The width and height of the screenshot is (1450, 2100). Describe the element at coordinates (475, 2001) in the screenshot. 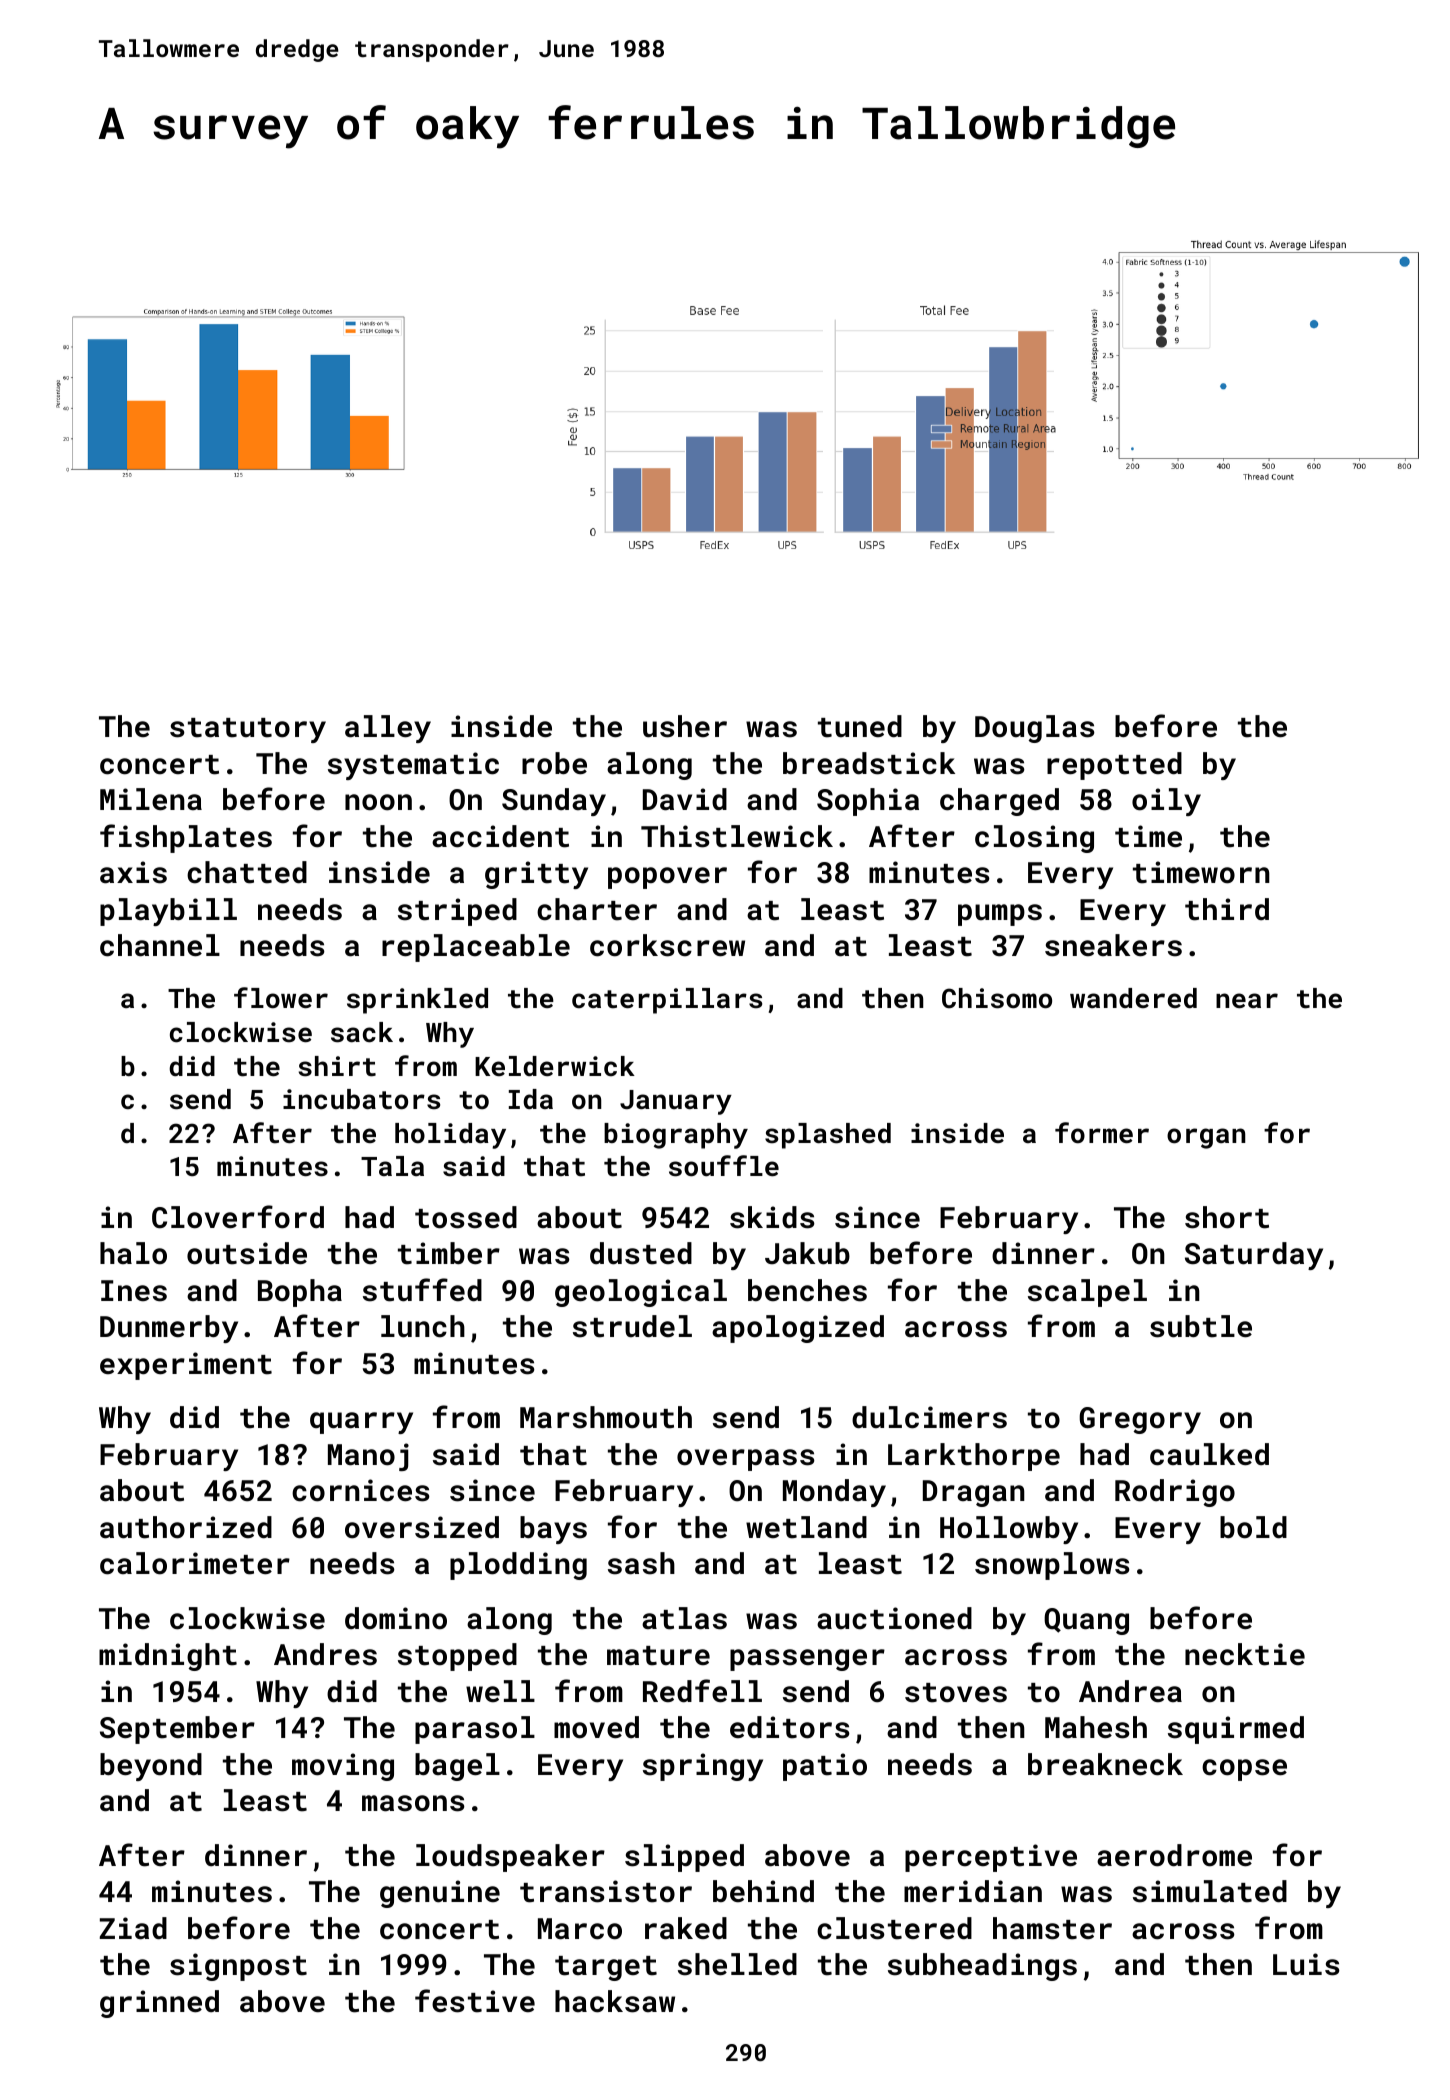

I see `festive` at that location.
